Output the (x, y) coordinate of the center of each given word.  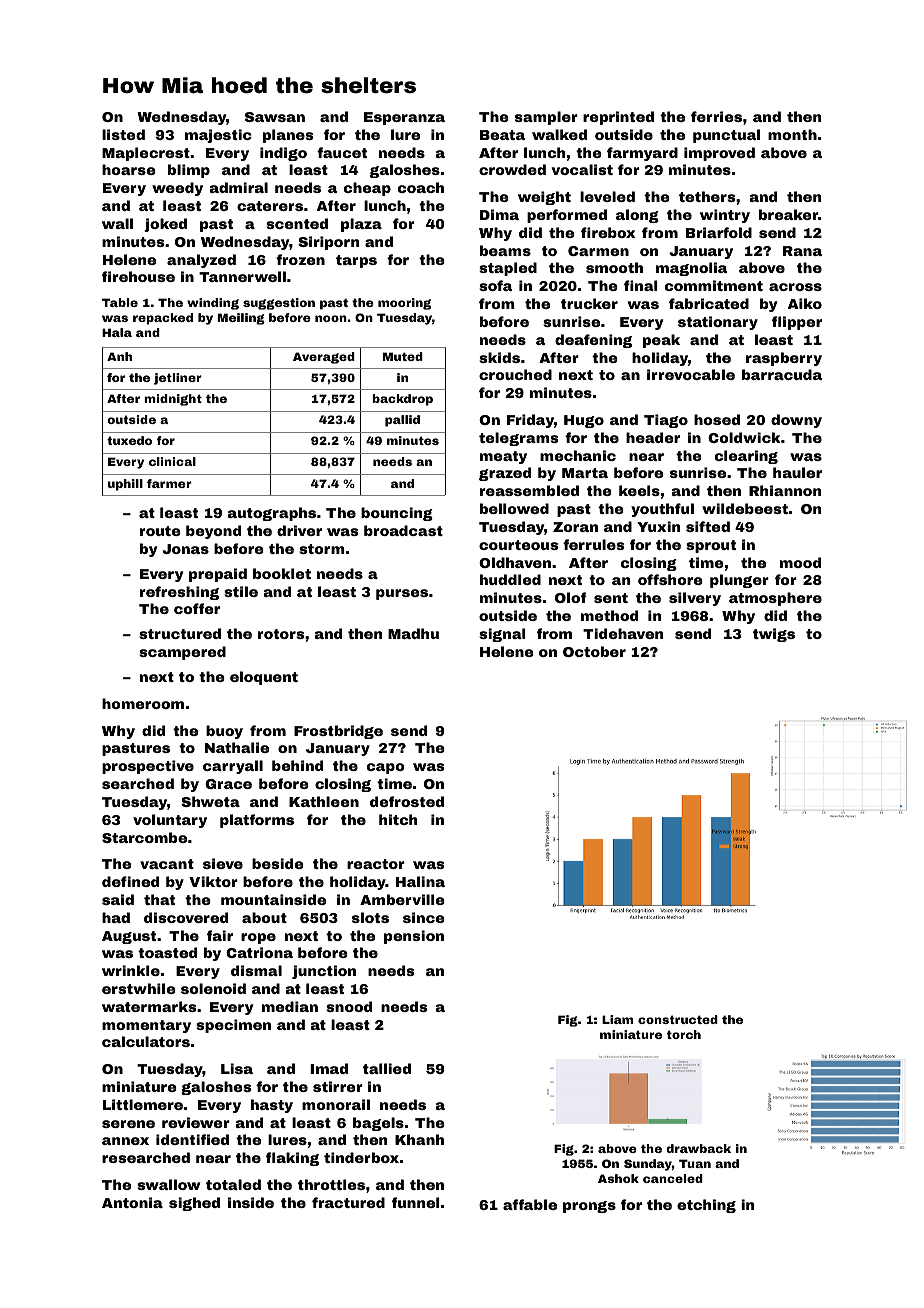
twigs (774, 635)
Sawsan (275, 117)
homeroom (143, 703)
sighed (194, 1204)
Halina (420, 881)
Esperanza (404, 118)
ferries (716, 116)
